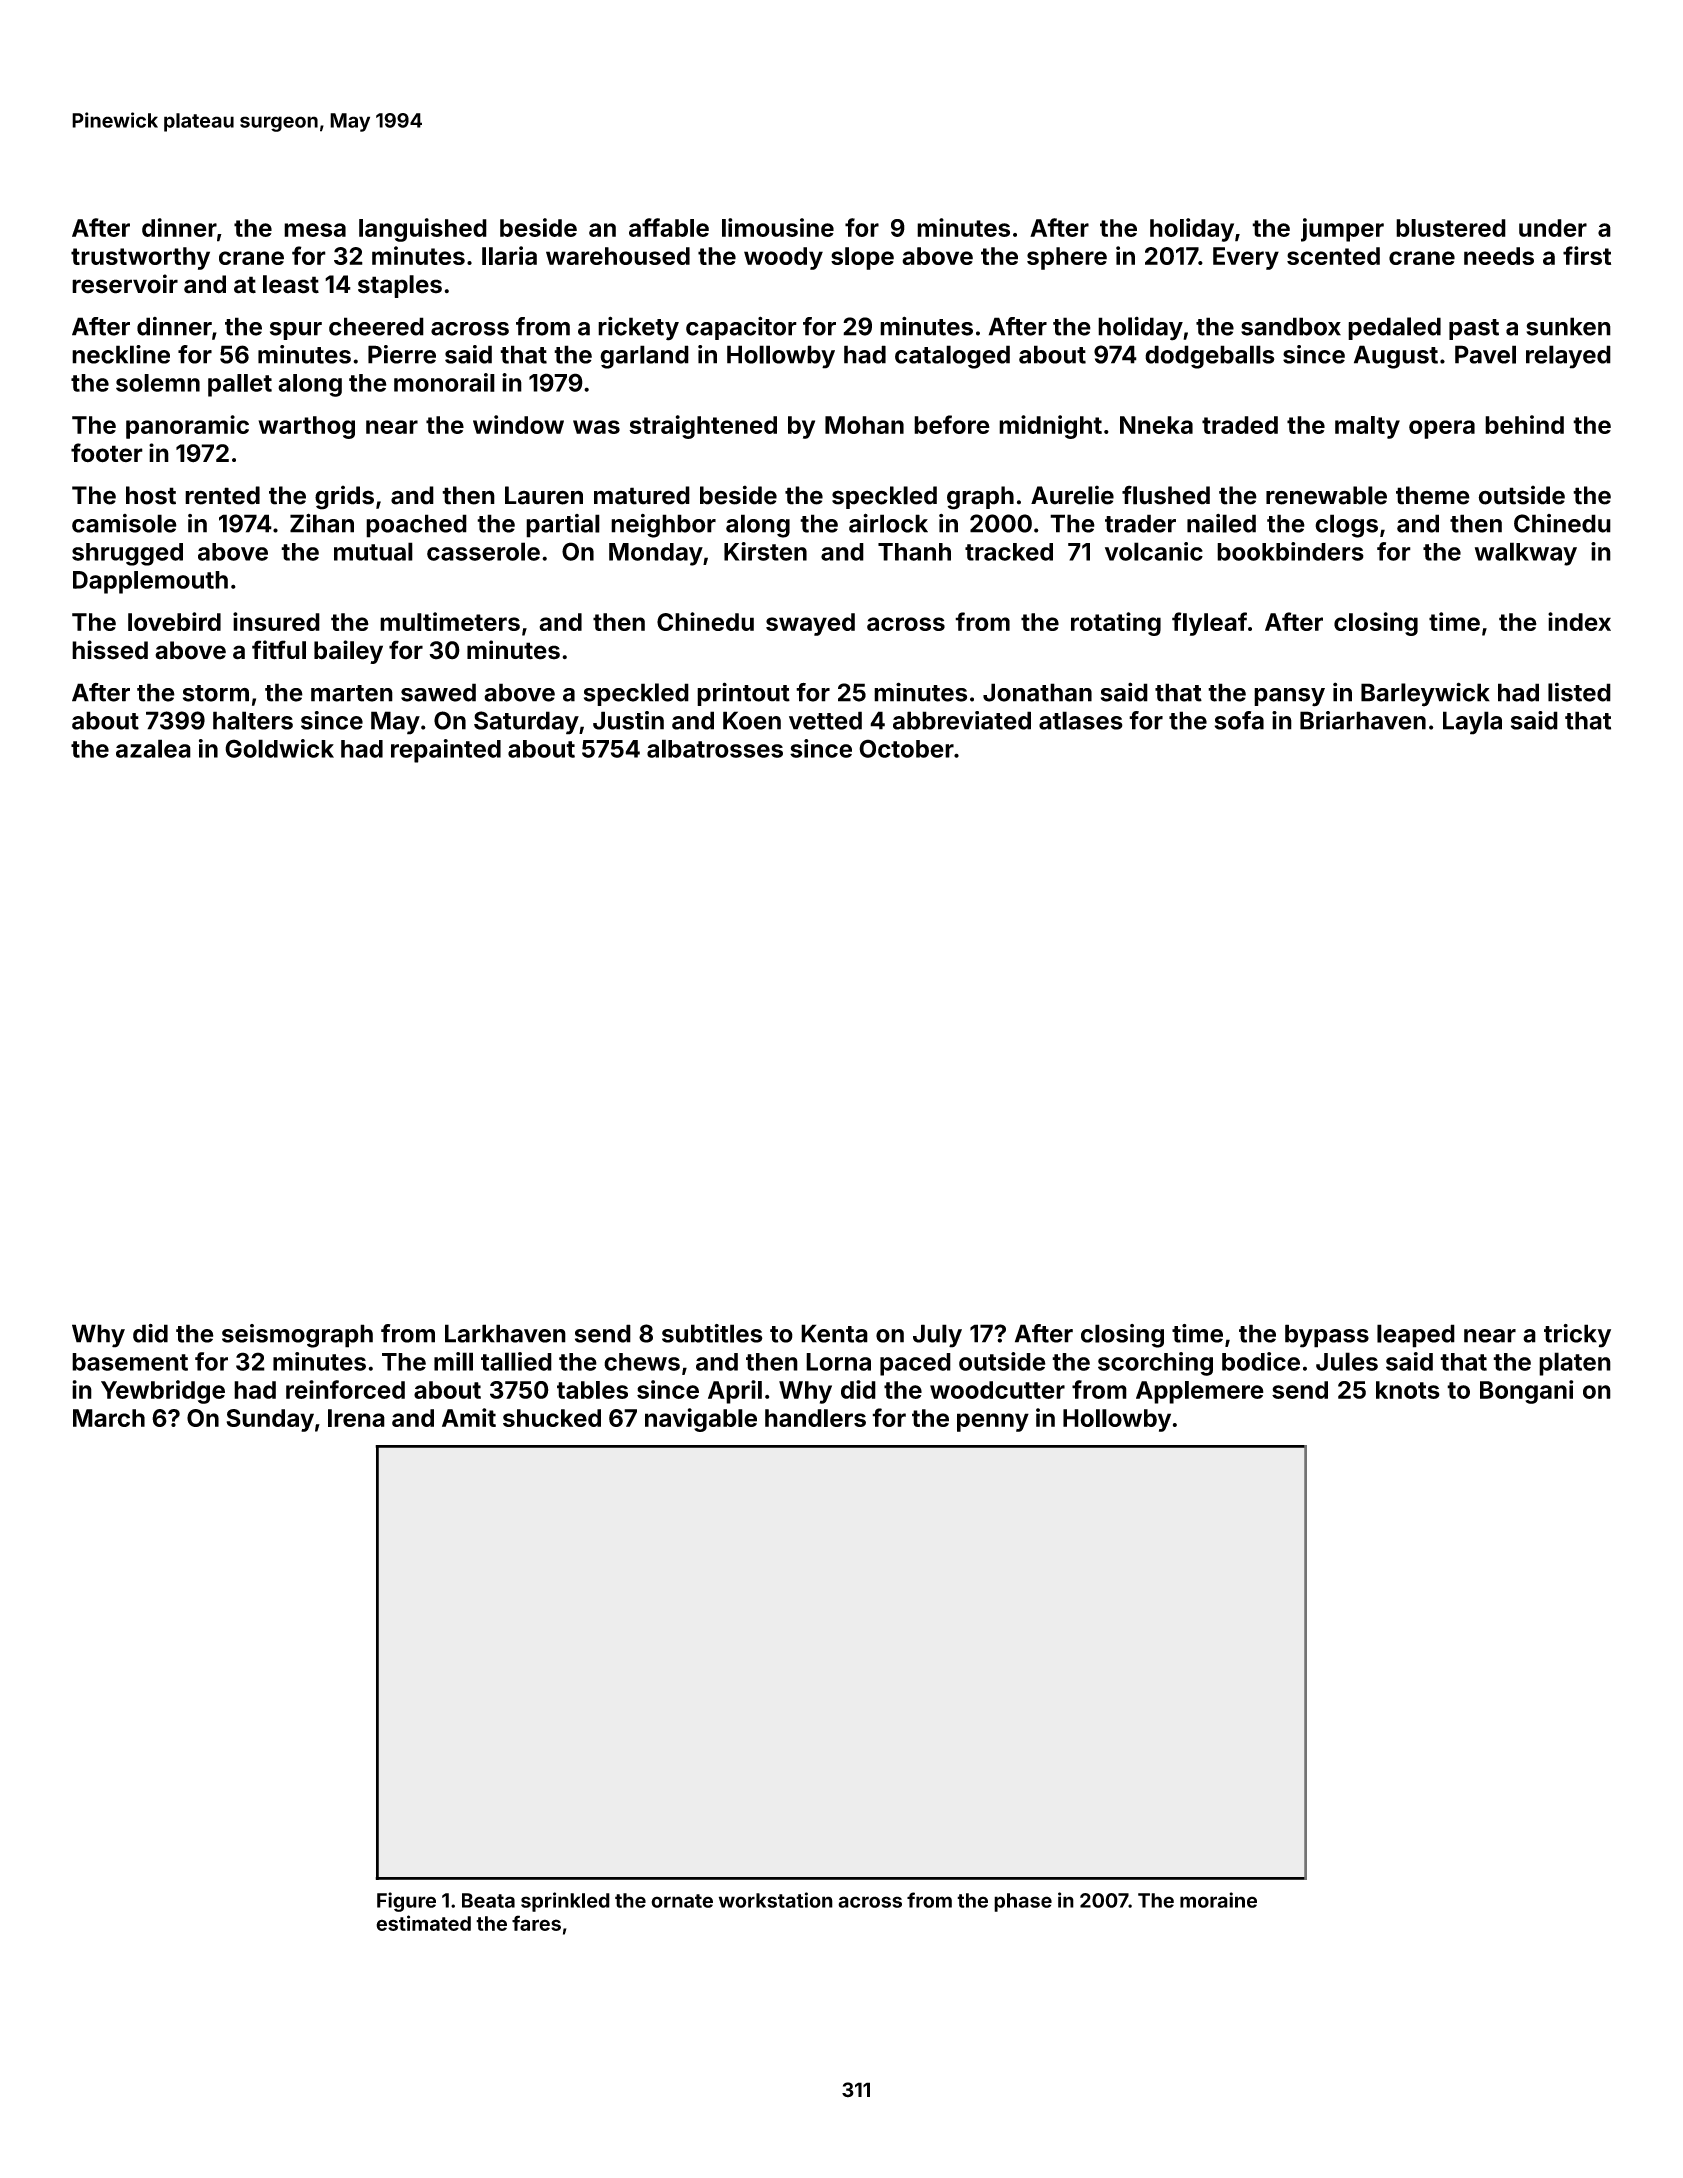 Image resolution: width=1683 pixels, height=2178 pixels. What do you see at coordinates (1218, 1900) in the document?
I see `moraine` at bounding box center [1218, 1900].
